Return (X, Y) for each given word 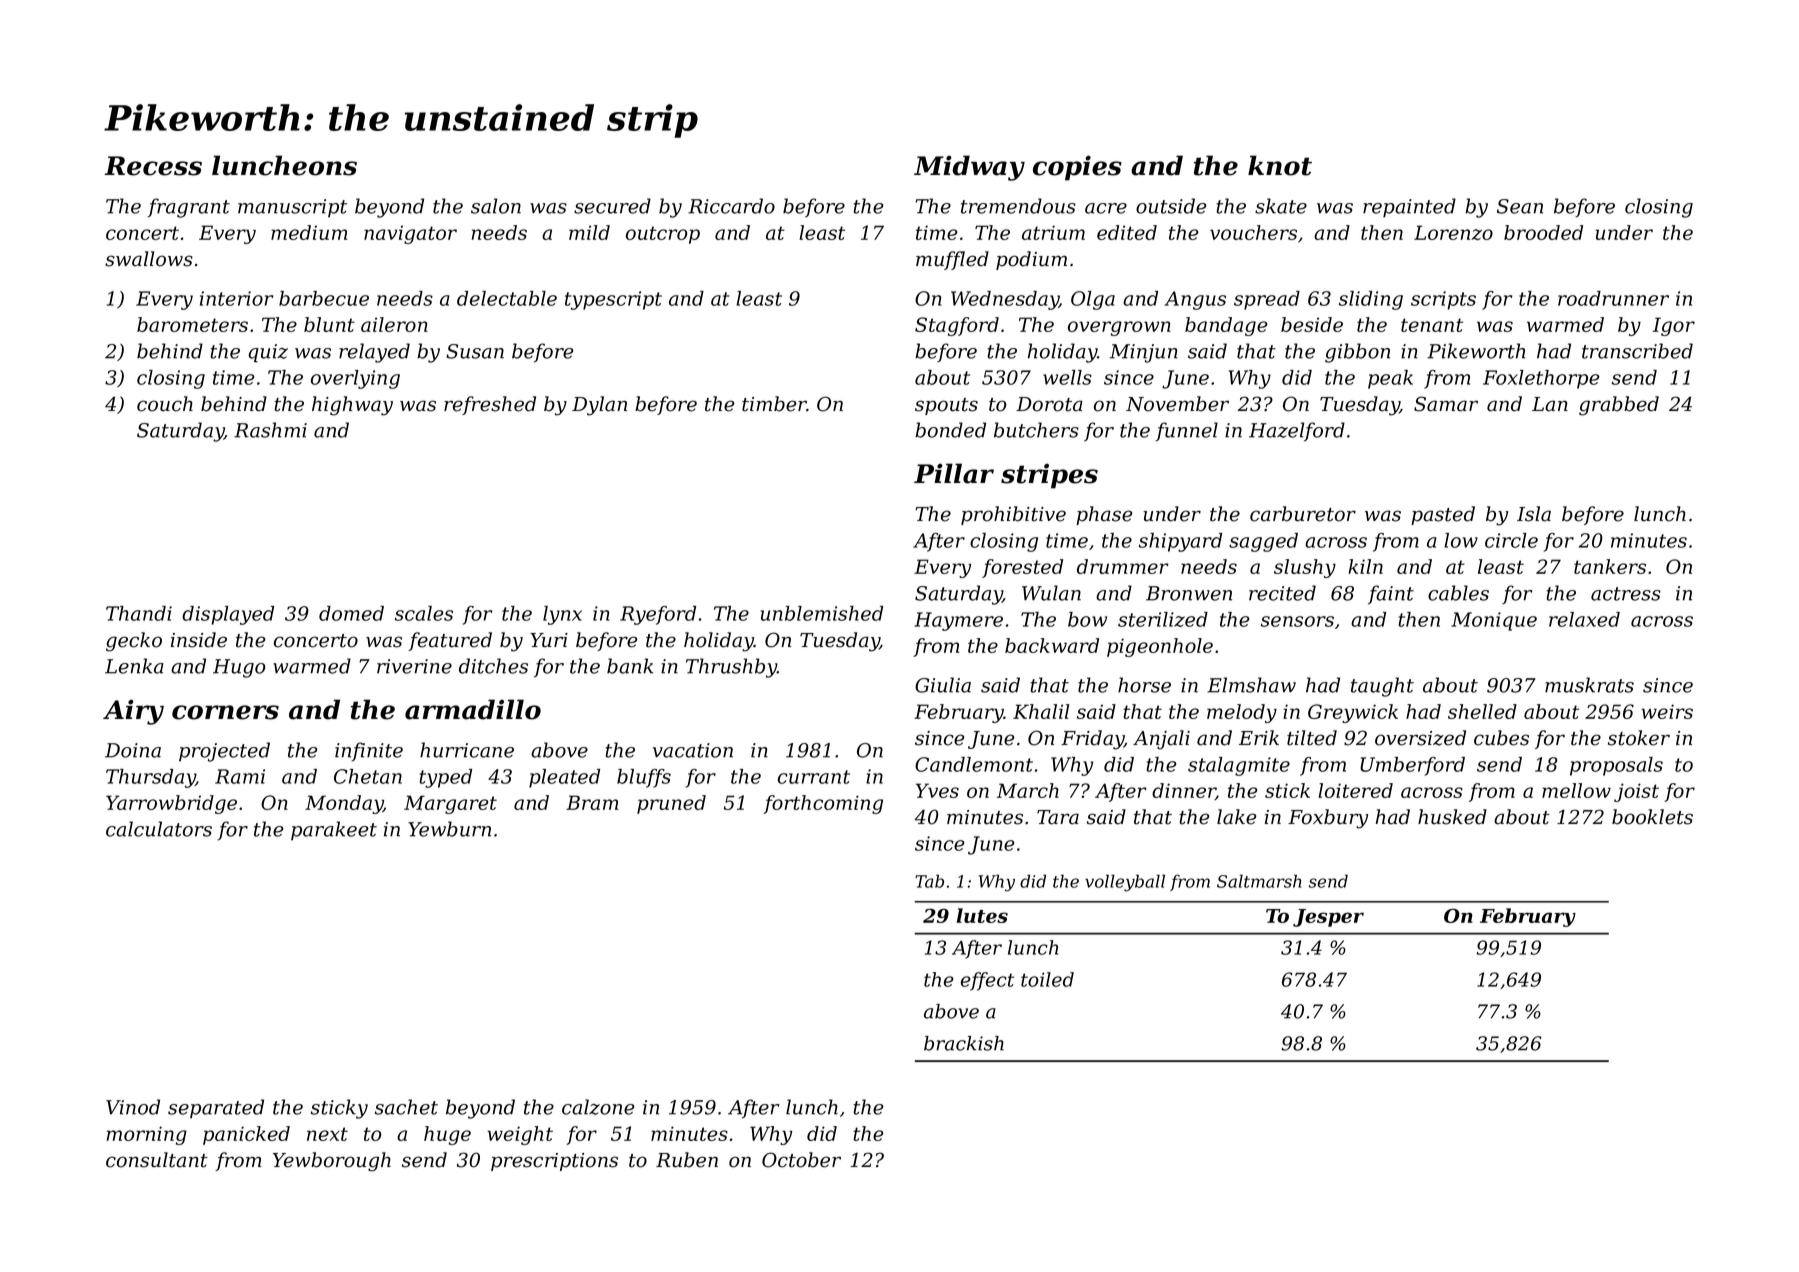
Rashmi (270, 430)
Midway (969, 168)
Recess (153, 166)
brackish (964, 1043)
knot (1280, 165)
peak (1390, 379)
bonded (950, 430)
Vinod (133, 1107)
